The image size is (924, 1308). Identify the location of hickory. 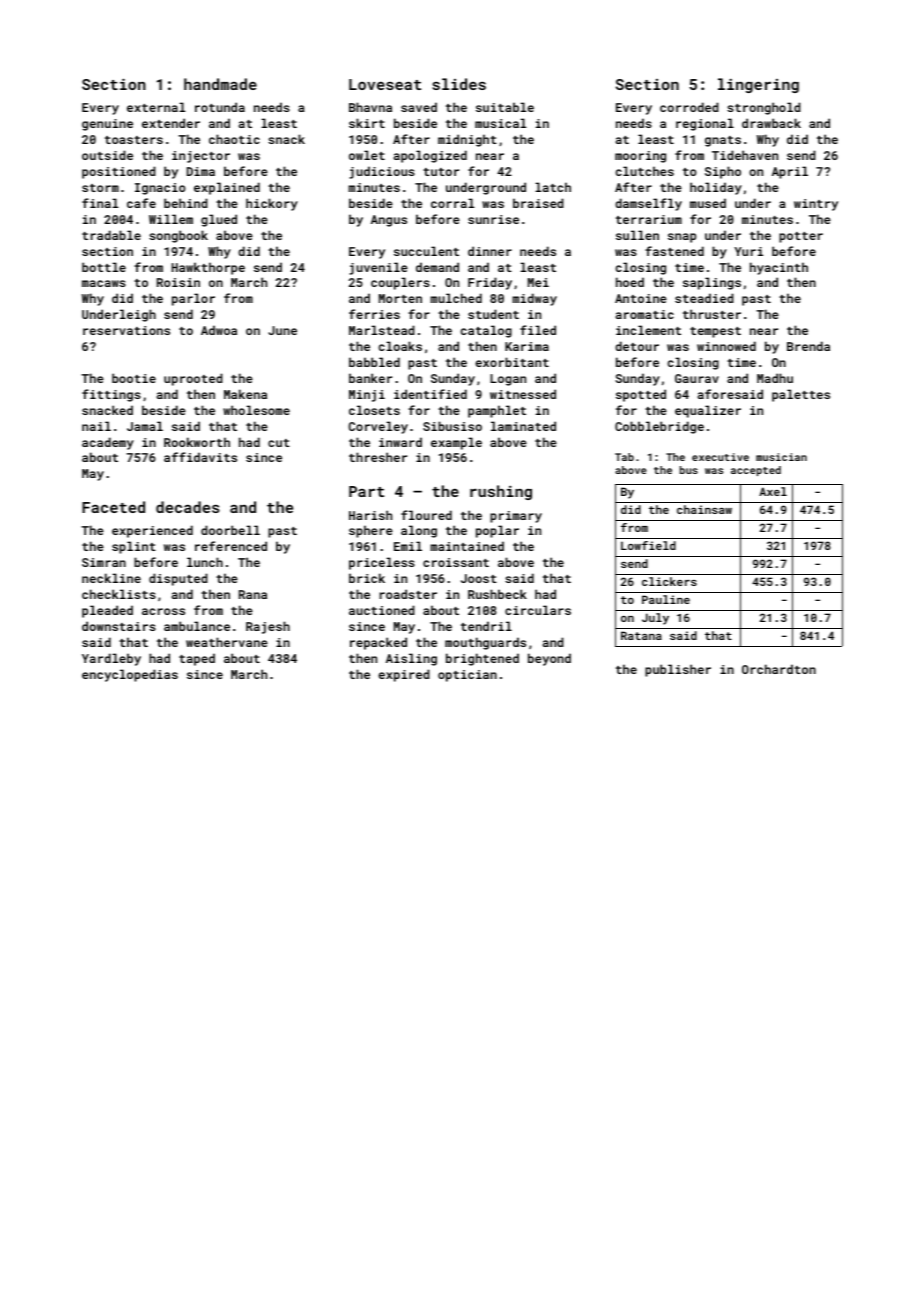
(272, 204).
